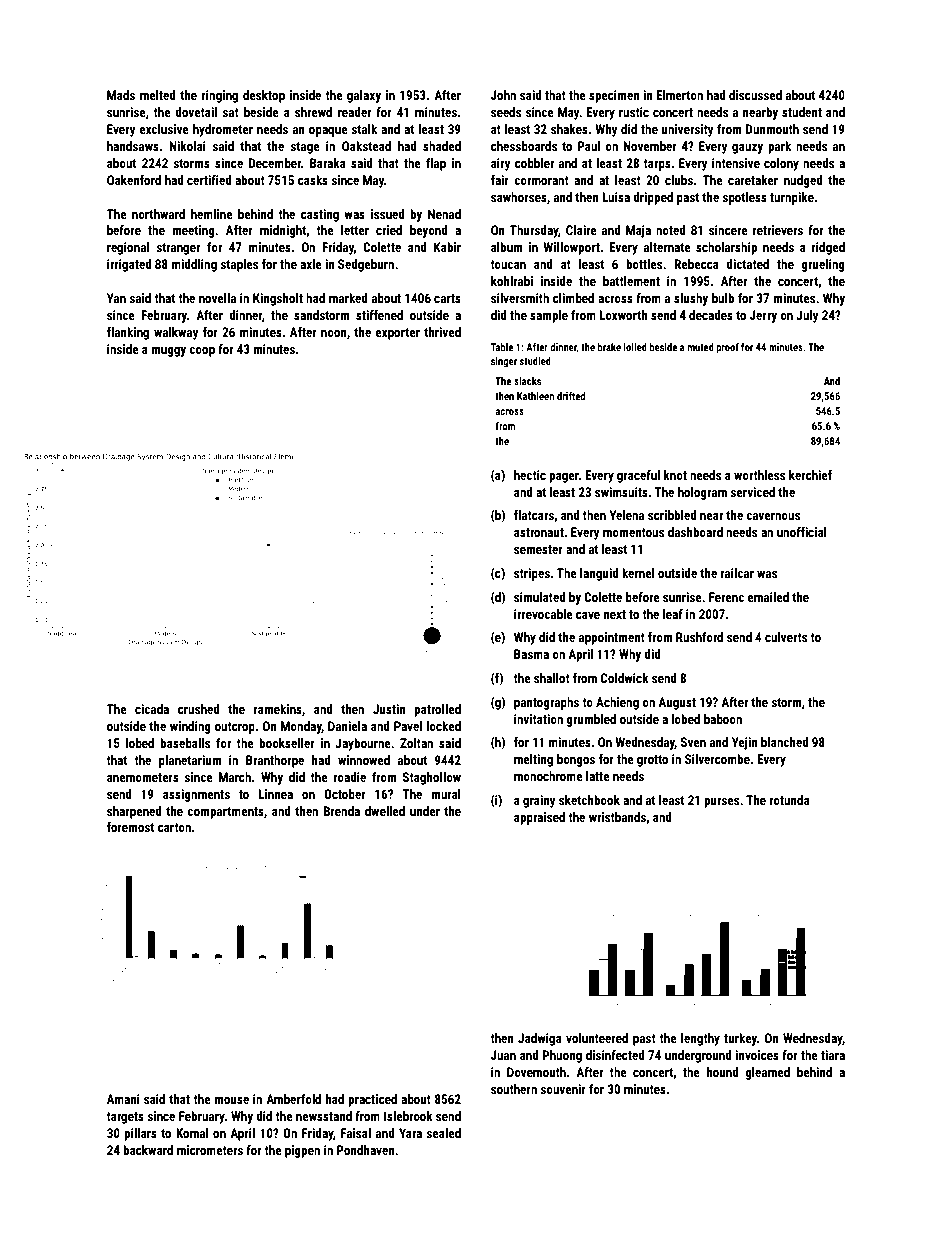 The width and height of the page is (952, 1233). Describe the element at coordinates (364, 96) in the page. I see `galaxy` at that location.
